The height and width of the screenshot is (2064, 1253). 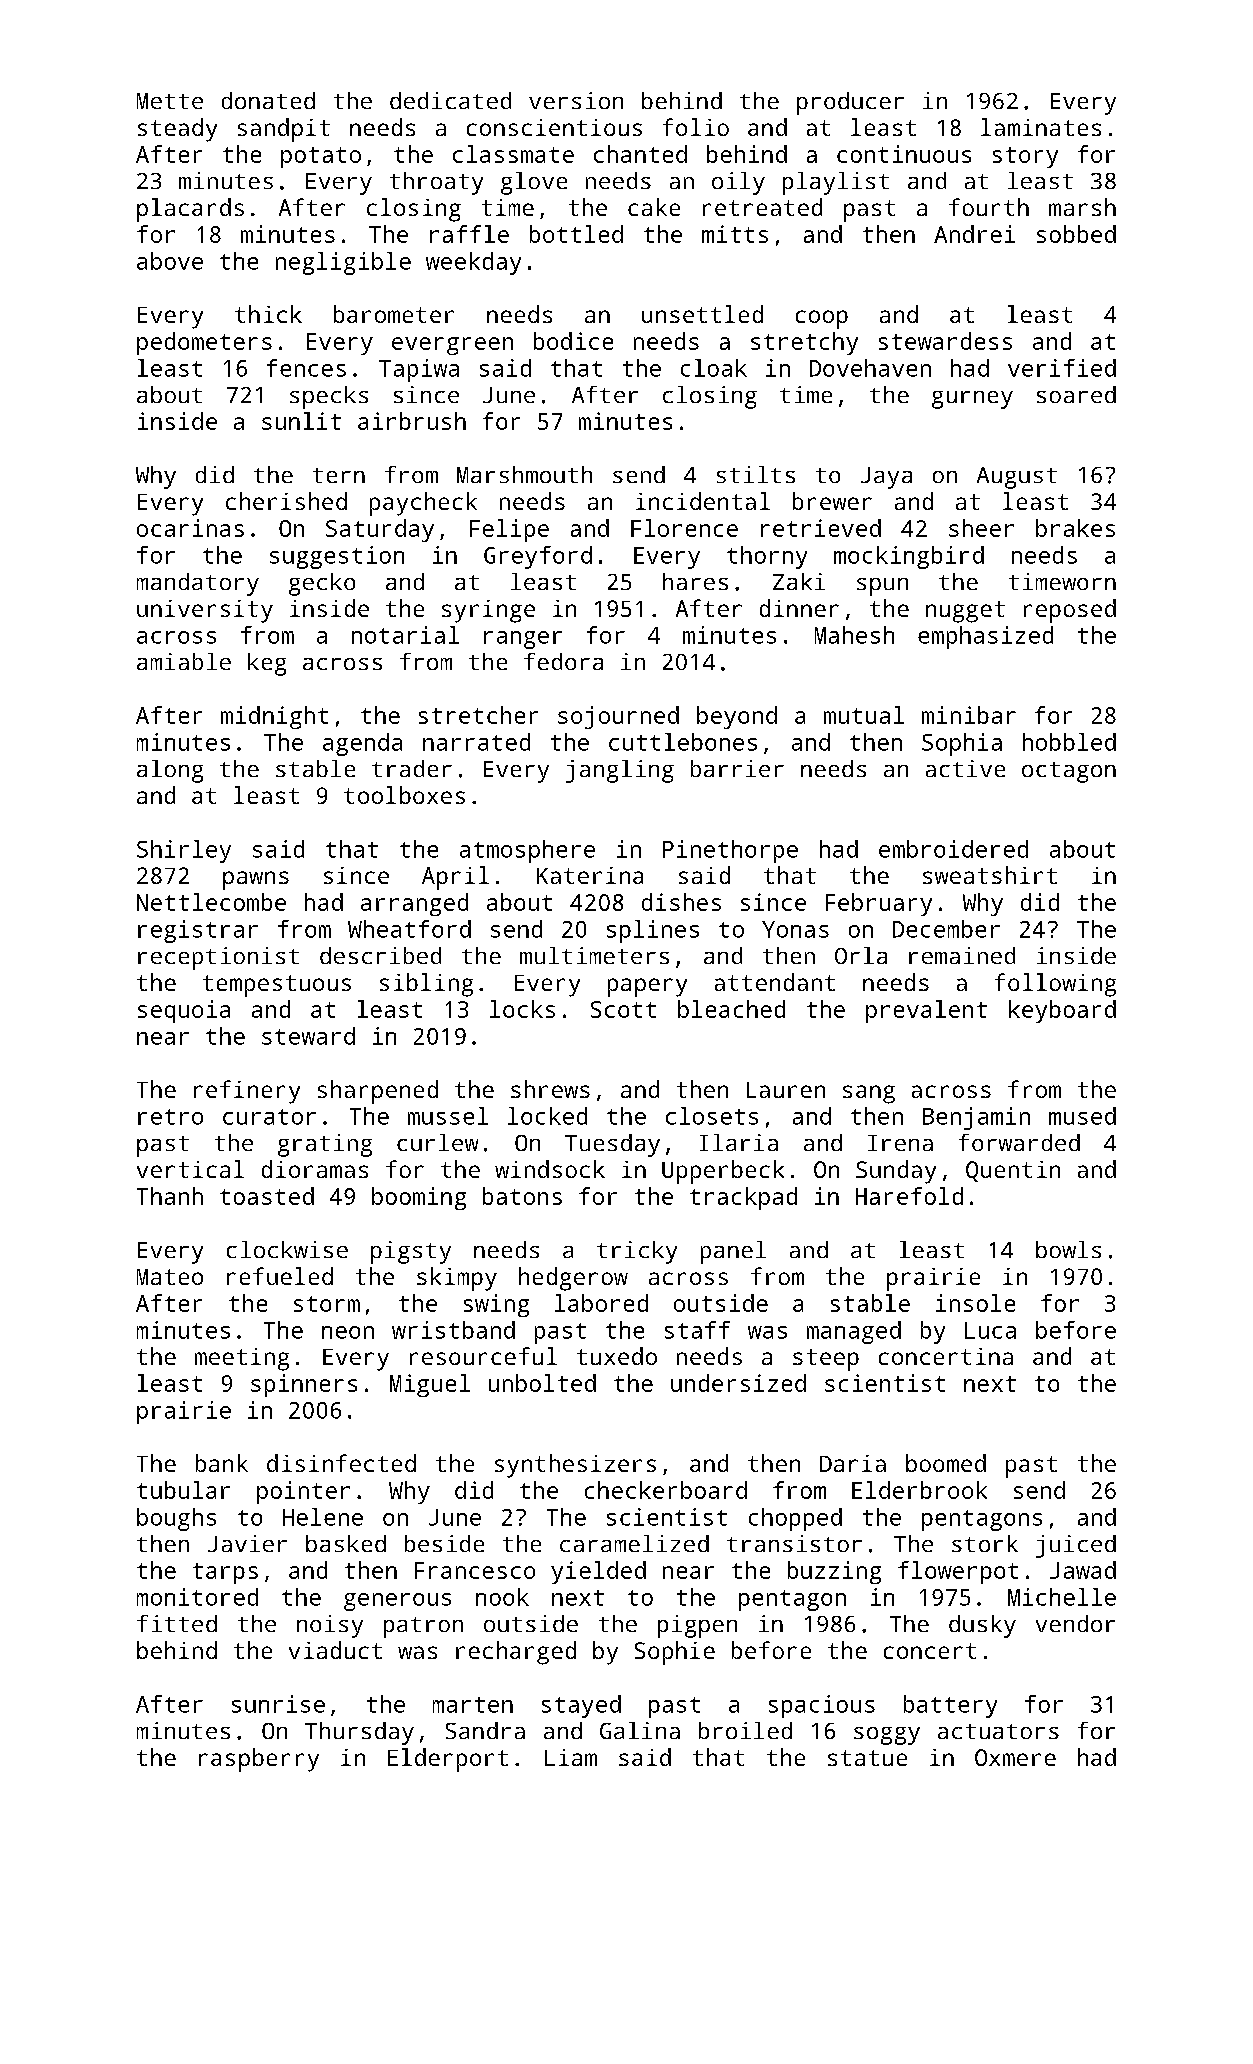 What do you see at coordinates (190, 210) in the screenshot?
I see `placards` at bounding box center [190, 210].
